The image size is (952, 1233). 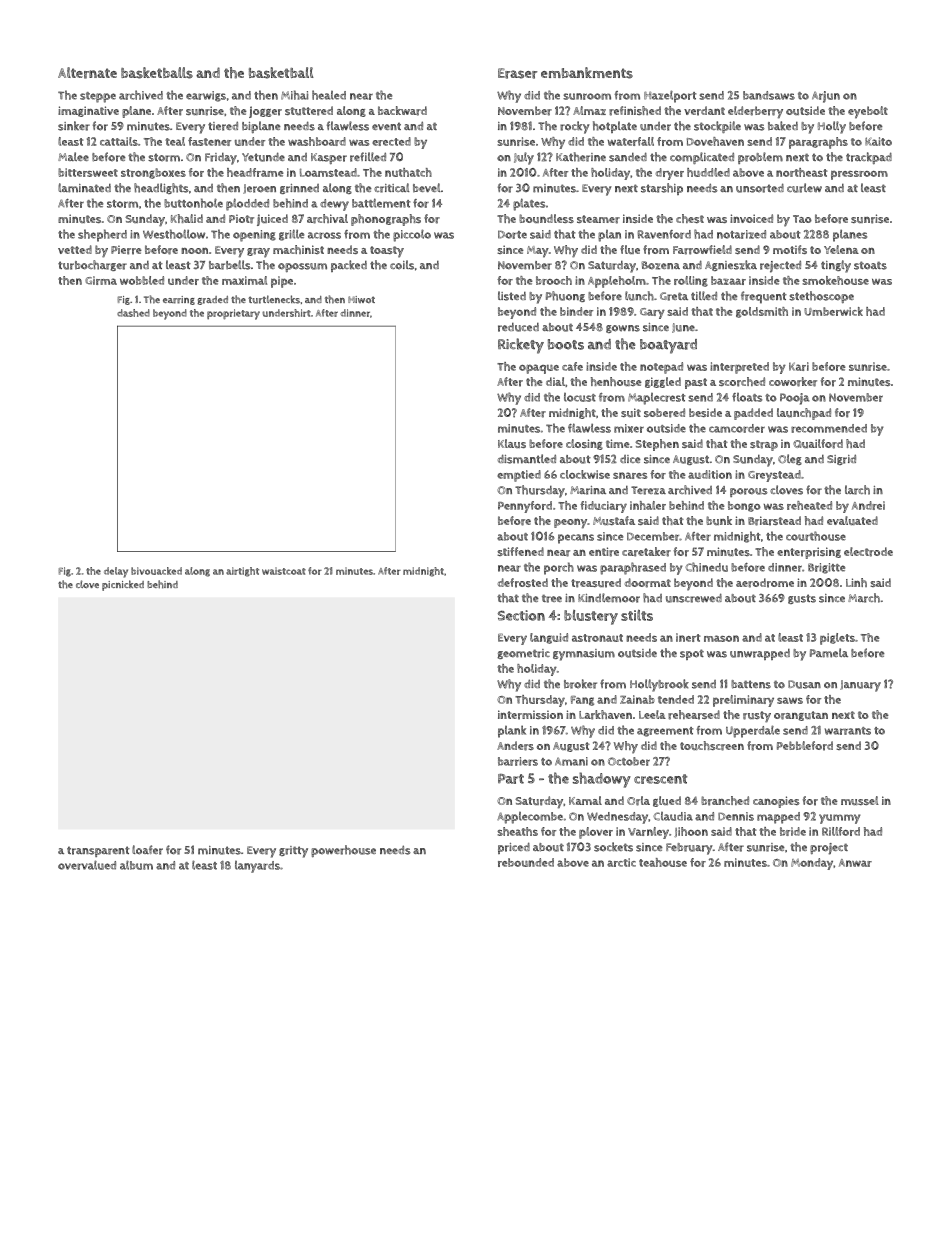 What do you see at coordinates (242, 572) in the screenshot?
I see `airtight` at bounding box center [242, 572].
